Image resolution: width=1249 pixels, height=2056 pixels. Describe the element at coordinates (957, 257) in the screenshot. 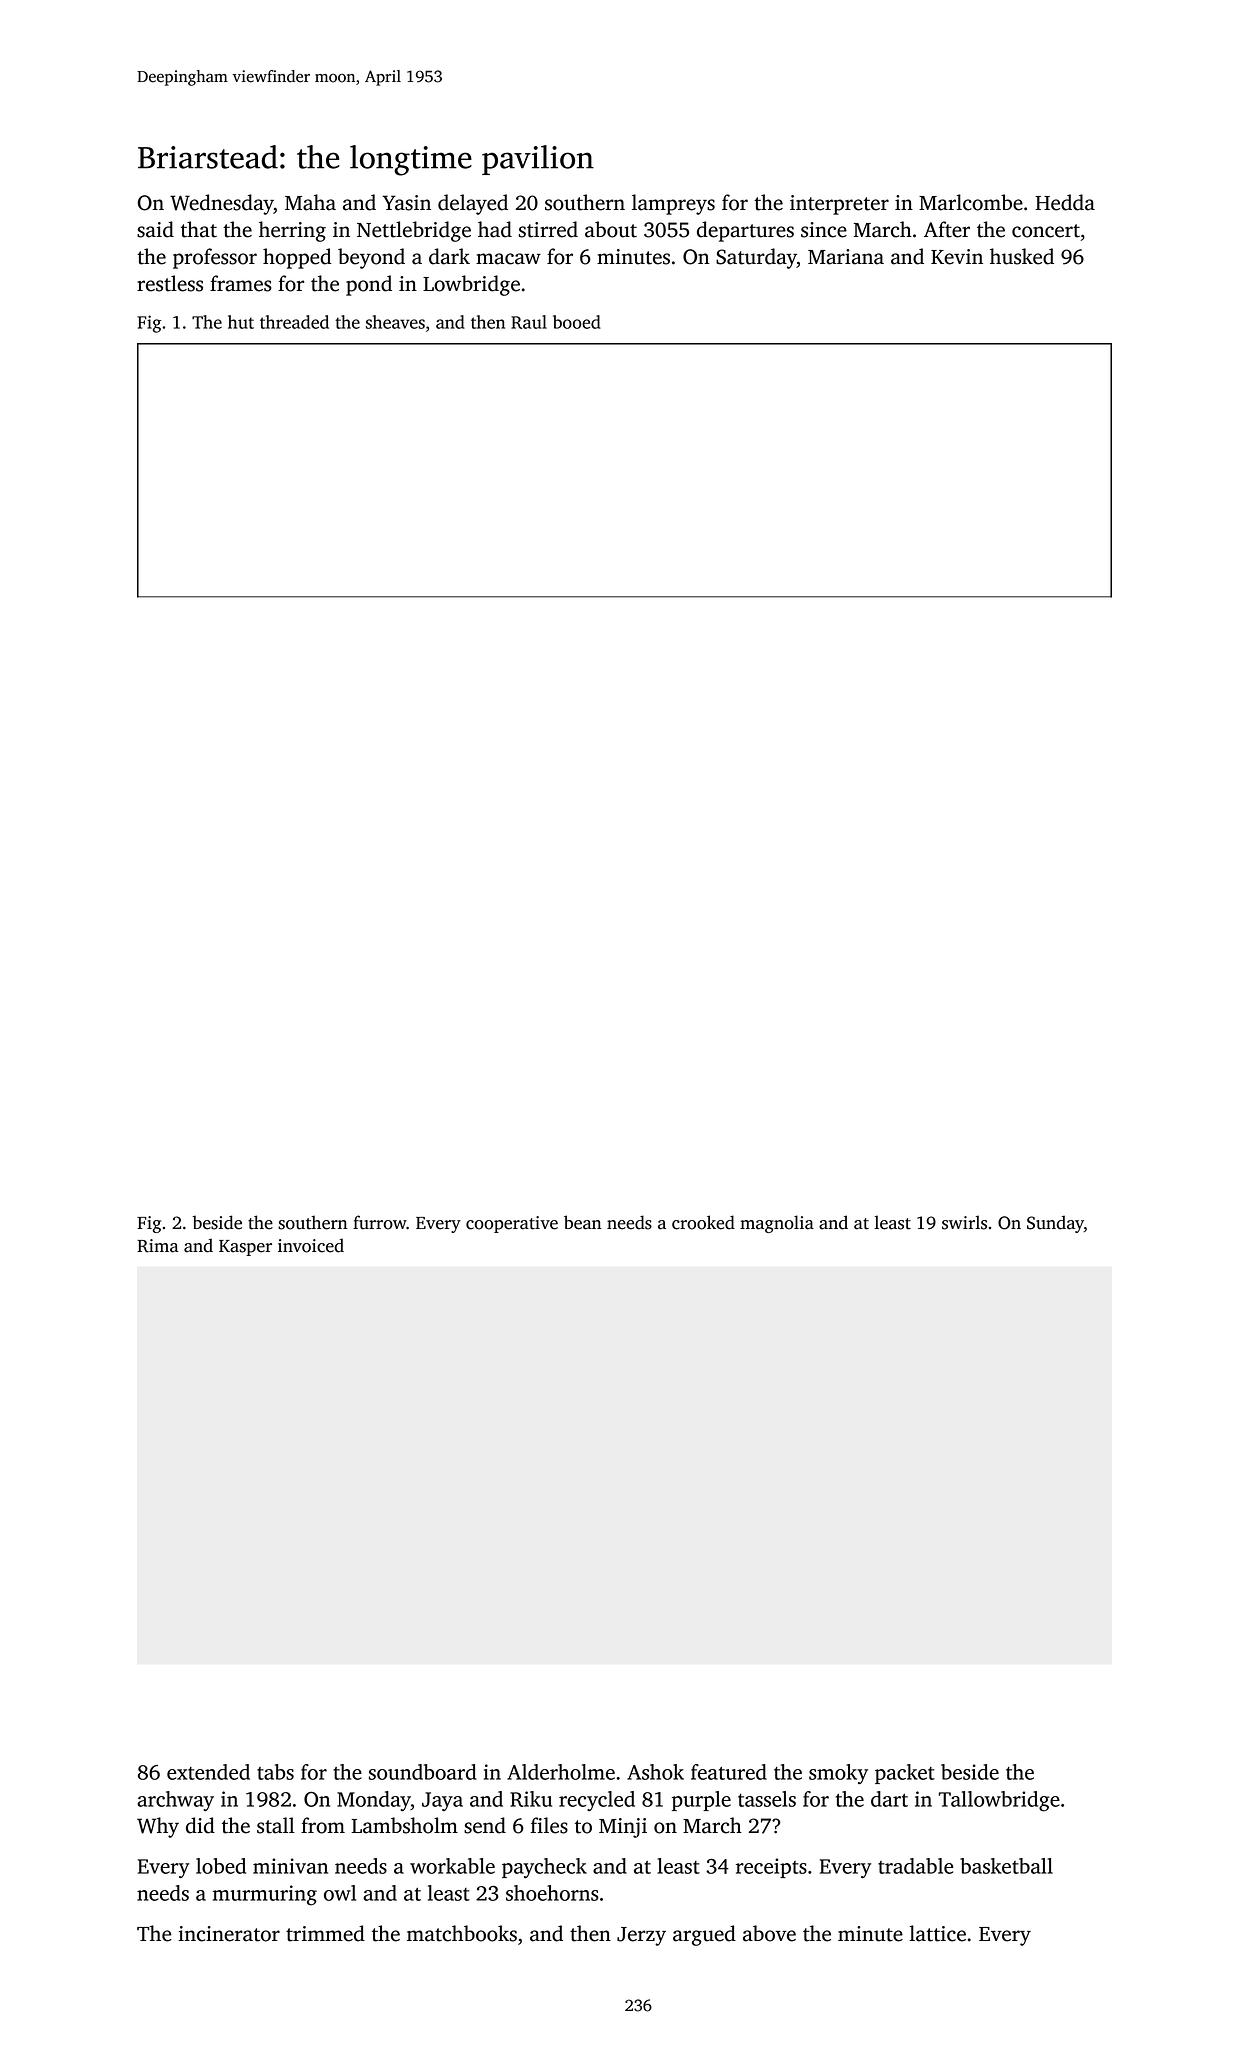

I see `Kevin` at that location.
